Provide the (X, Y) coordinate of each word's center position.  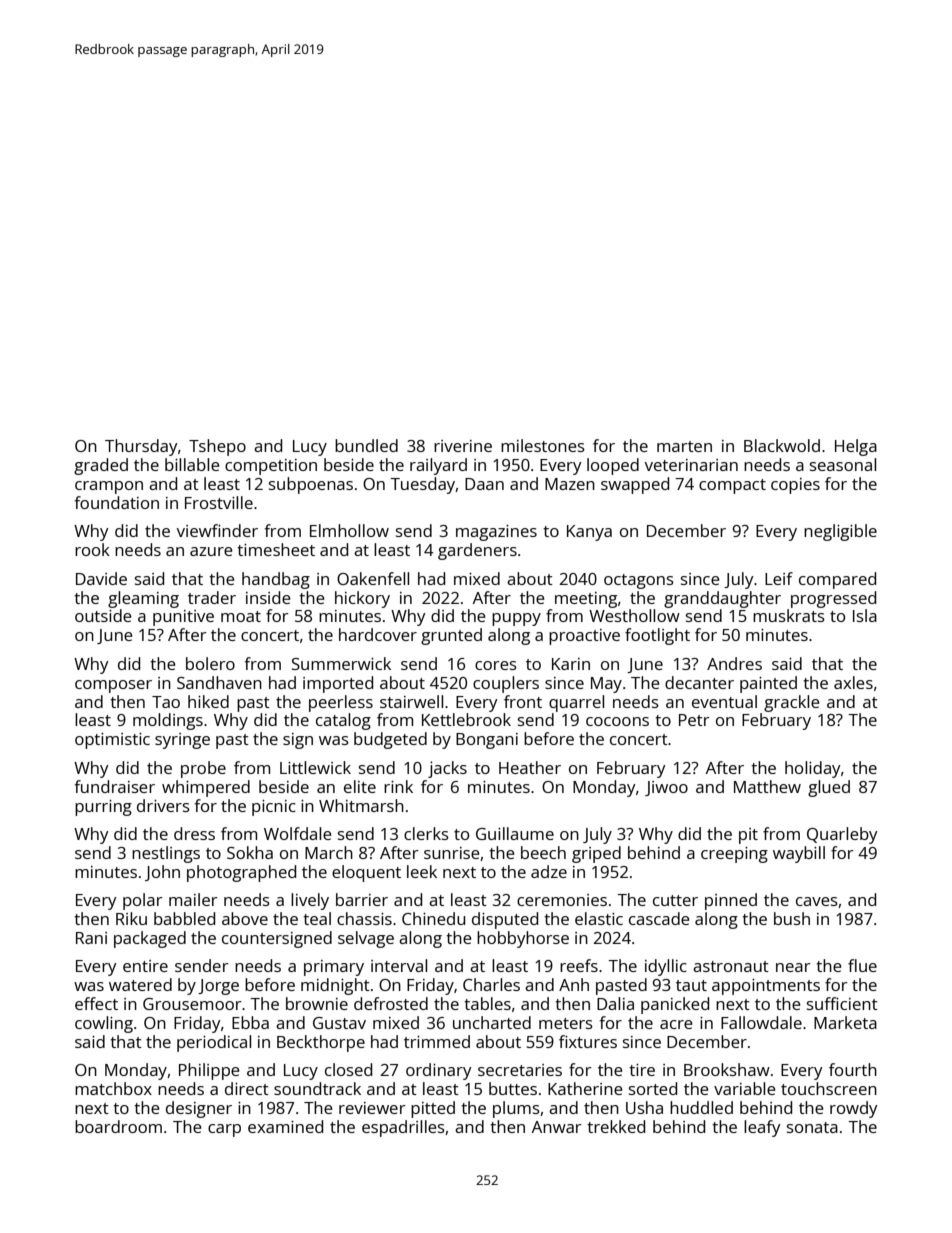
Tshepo (217, 447)
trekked (616, 1126)
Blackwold (782, 445)
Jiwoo (666, 788)
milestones (543, 445)
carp (224, 1130)
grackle (792, 703)
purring (103, 808)
